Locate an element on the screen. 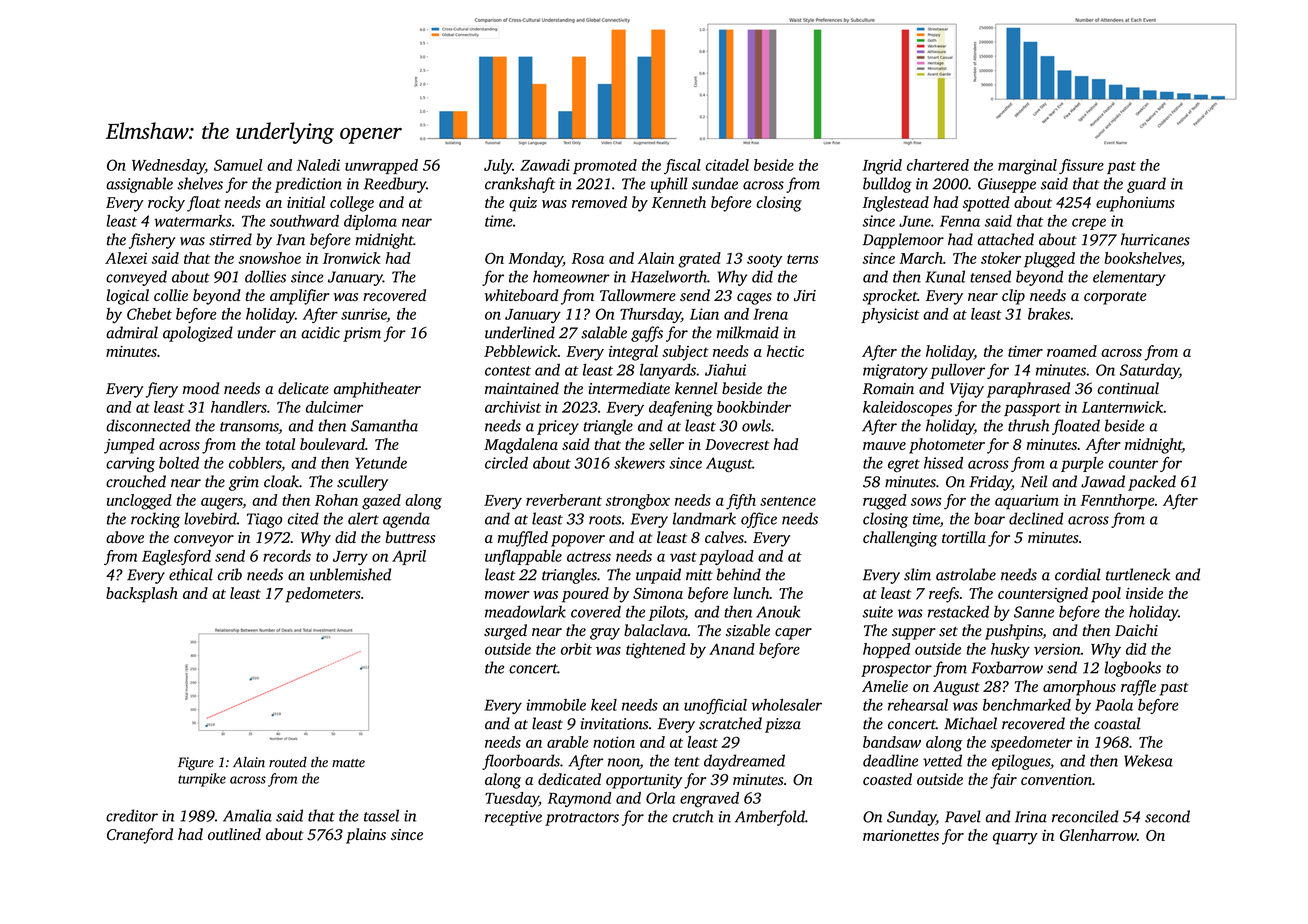  Irena is located at coordinates (770, 314).
